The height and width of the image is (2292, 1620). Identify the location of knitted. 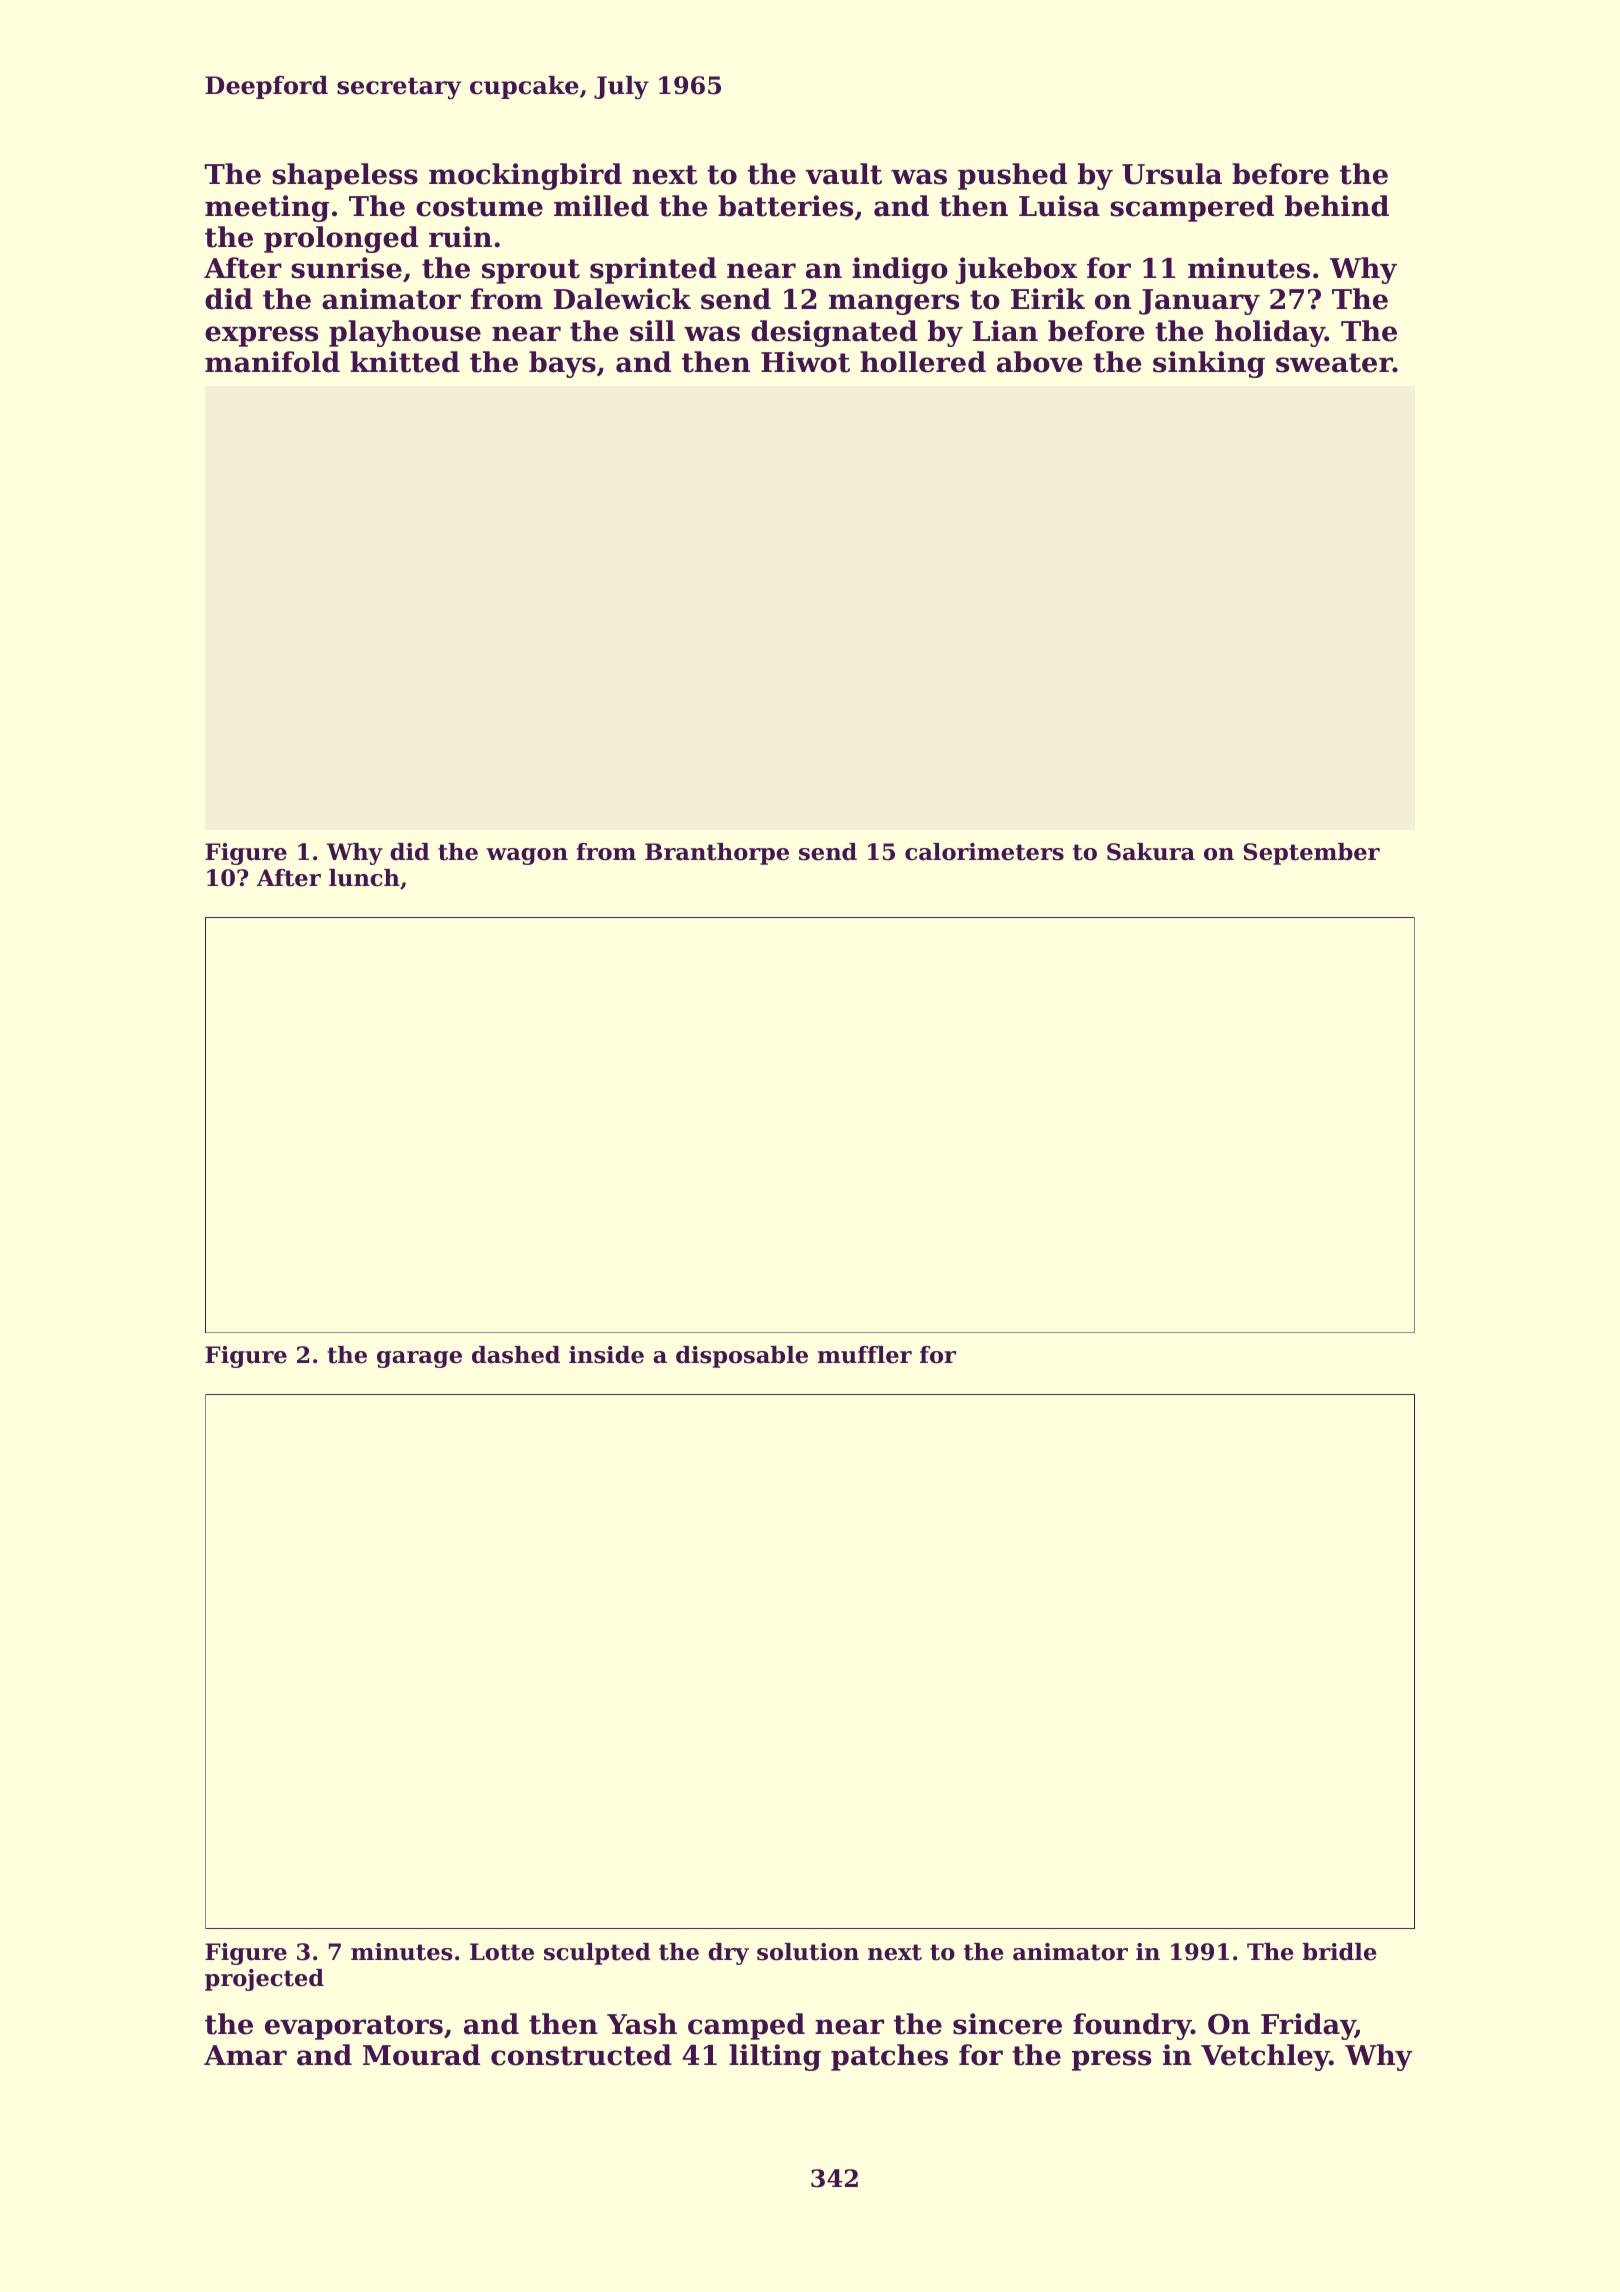
(405, 362).
